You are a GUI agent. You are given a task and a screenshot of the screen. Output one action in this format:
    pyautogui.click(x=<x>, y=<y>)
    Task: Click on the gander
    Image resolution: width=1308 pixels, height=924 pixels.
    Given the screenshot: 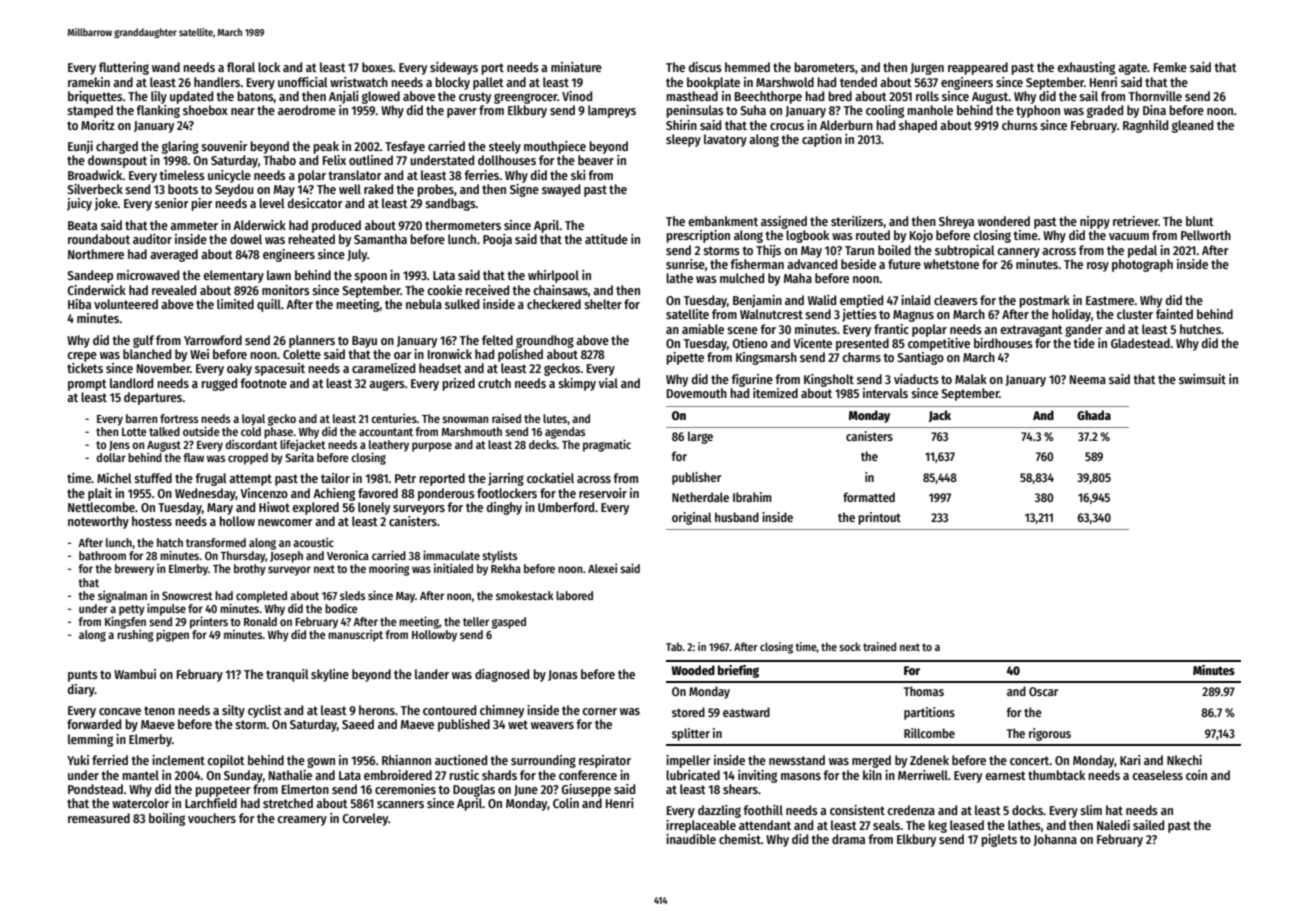 What is the action you would take?
    pyautogui.click(x=1084, y=330)
